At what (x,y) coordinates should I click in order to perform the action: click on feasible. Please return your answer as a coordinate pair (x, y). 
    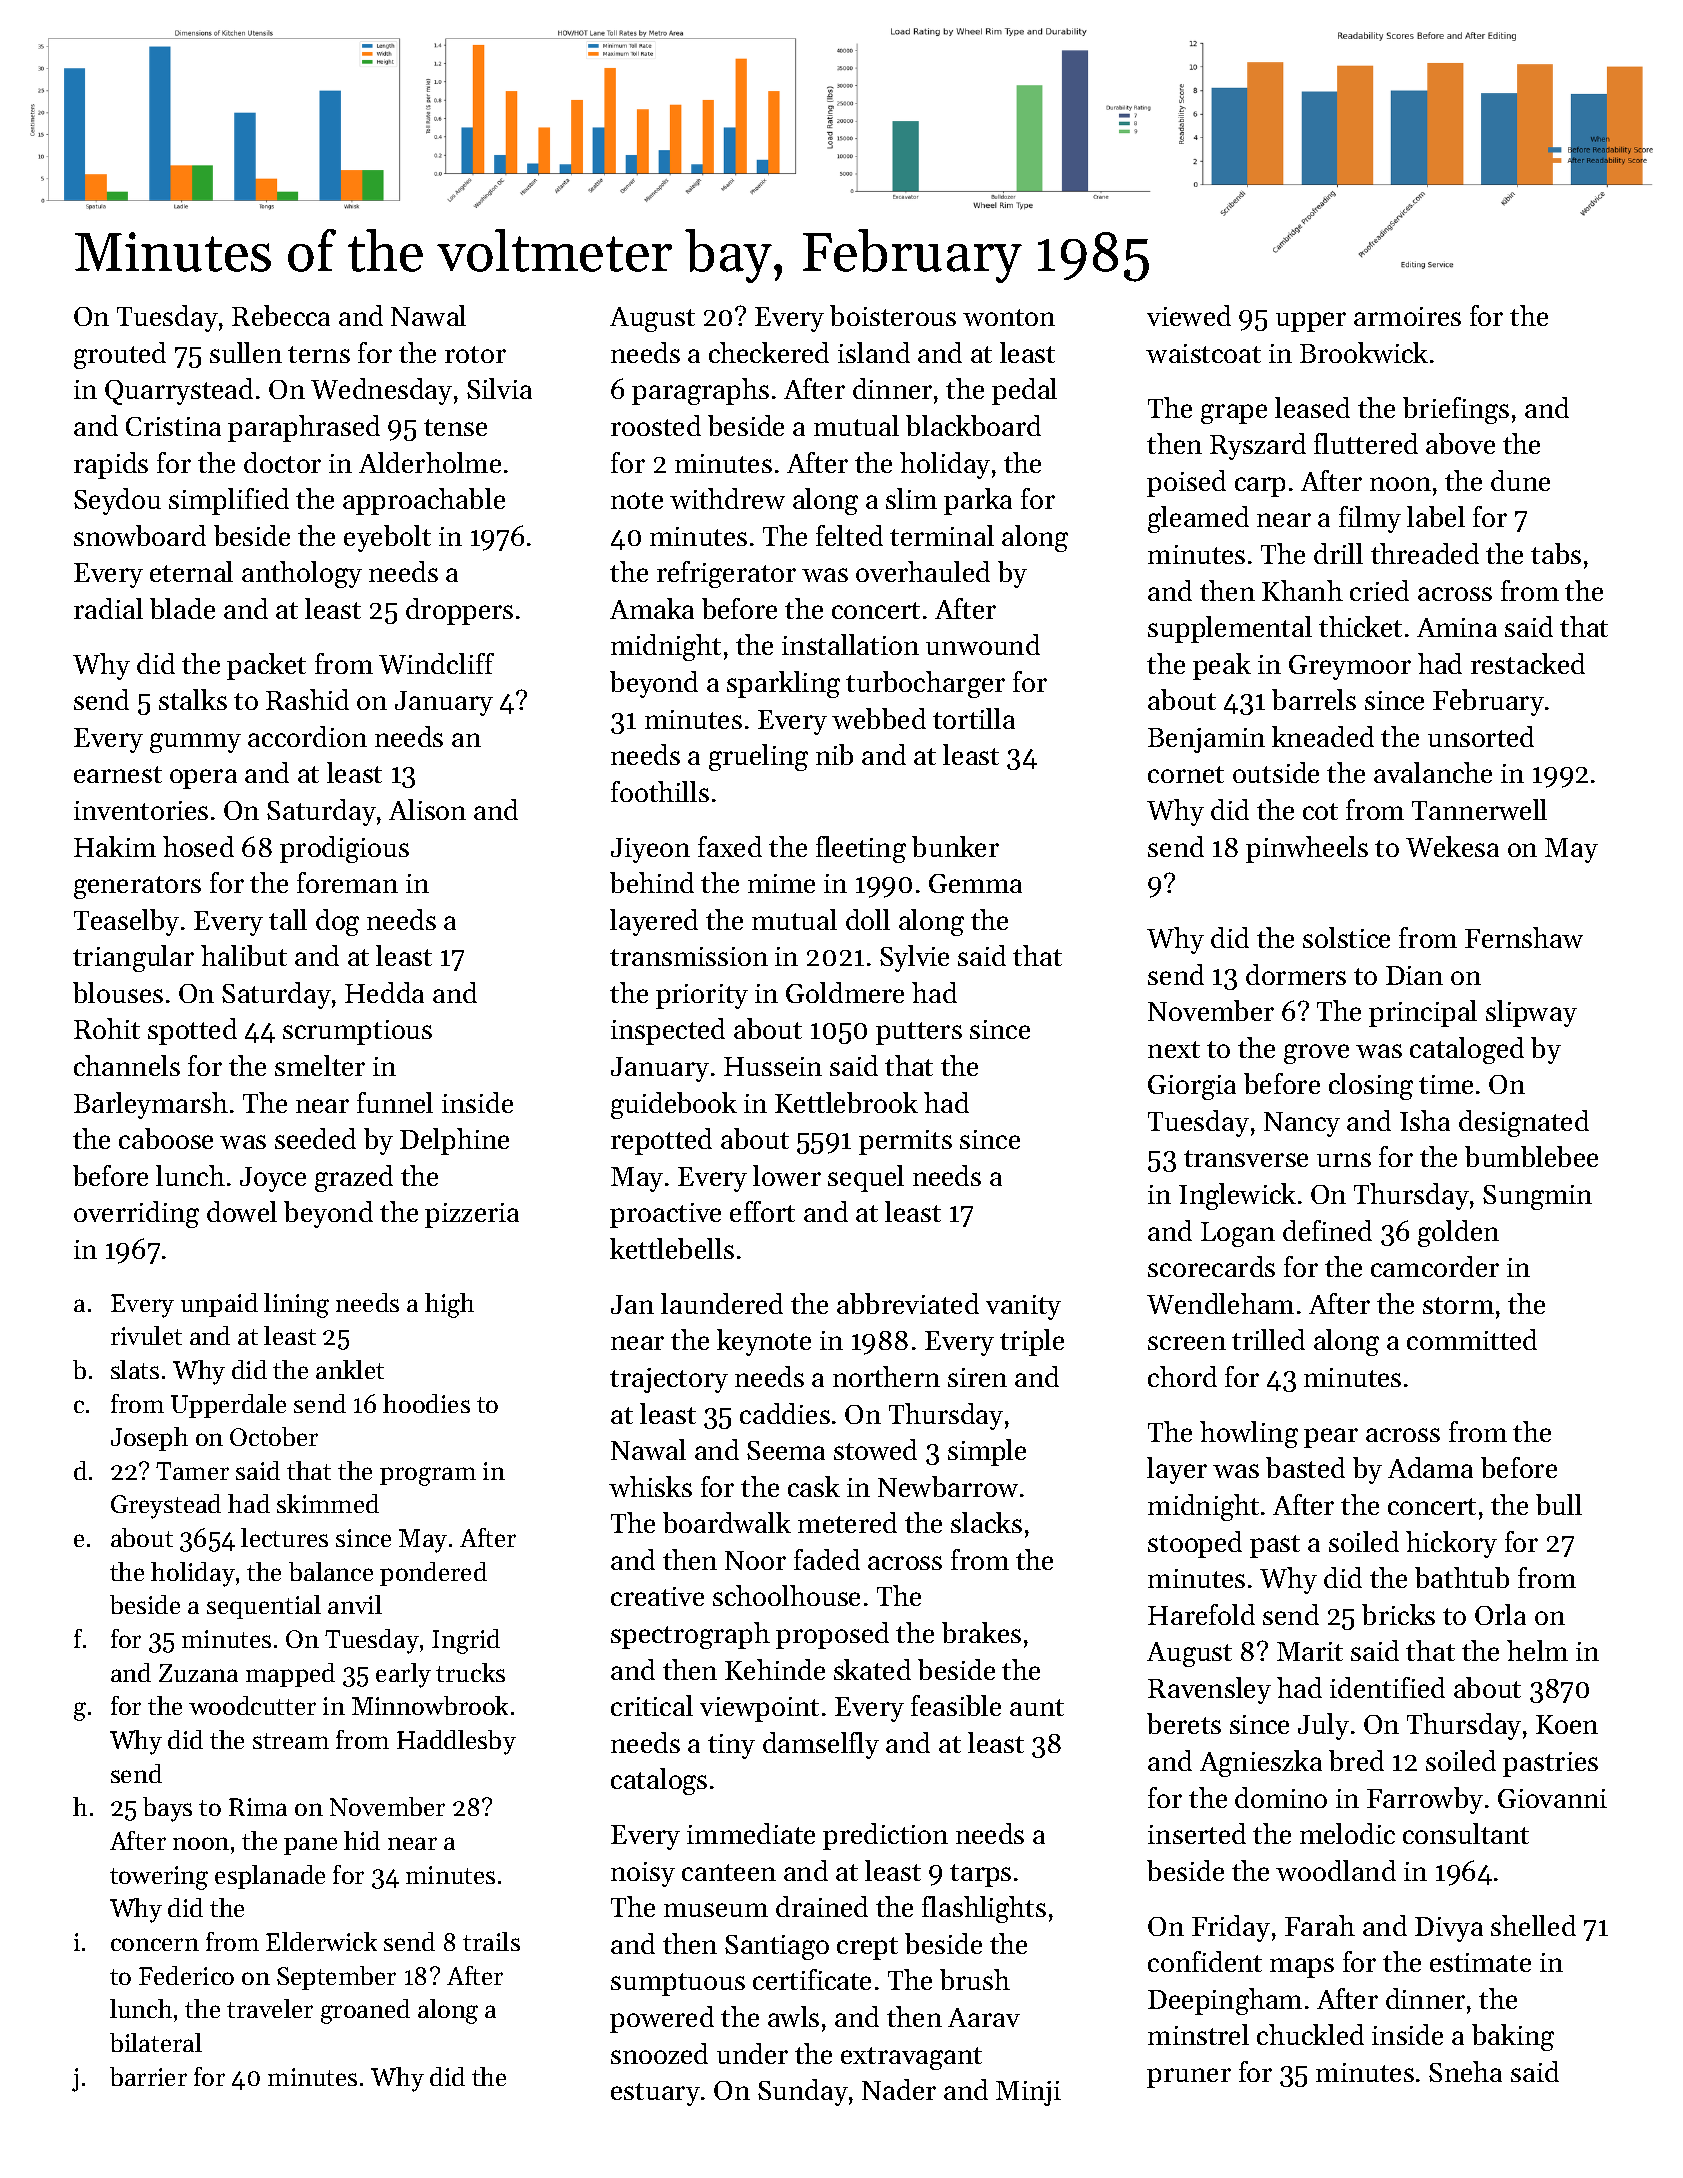
    Looking at the image, I should click on (956, 1705).
